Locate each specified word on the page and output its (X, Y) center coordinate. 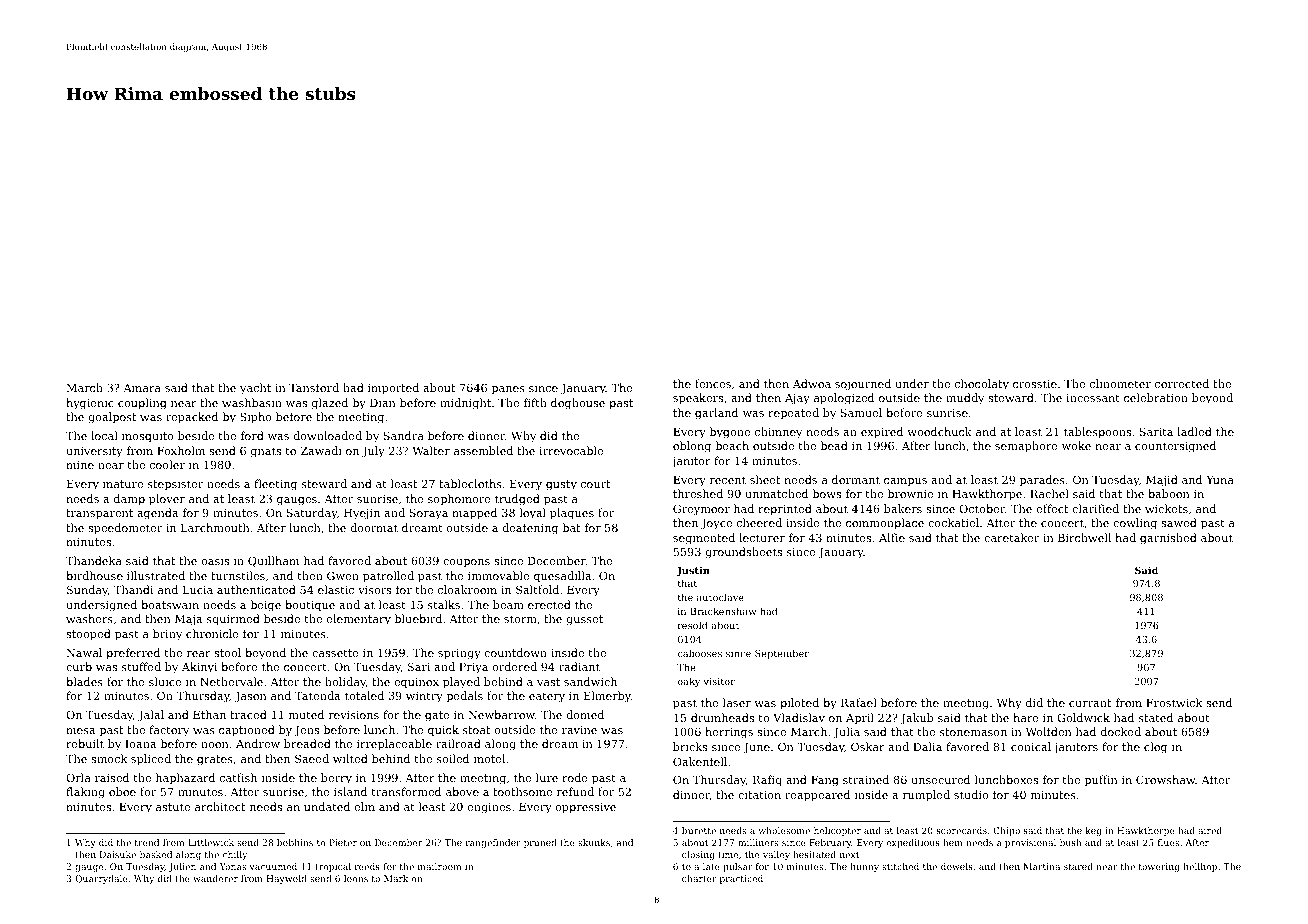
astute (173, 807)
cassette (335, 653)
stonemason (973, 732)
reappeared (817, 796)
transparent (99, 514)
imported (393, 389)
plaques (572, 514)
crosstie (1035, 384)
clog (1155, 748)
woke (1076, 445)
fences (713, 383)
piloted (799, 704)
